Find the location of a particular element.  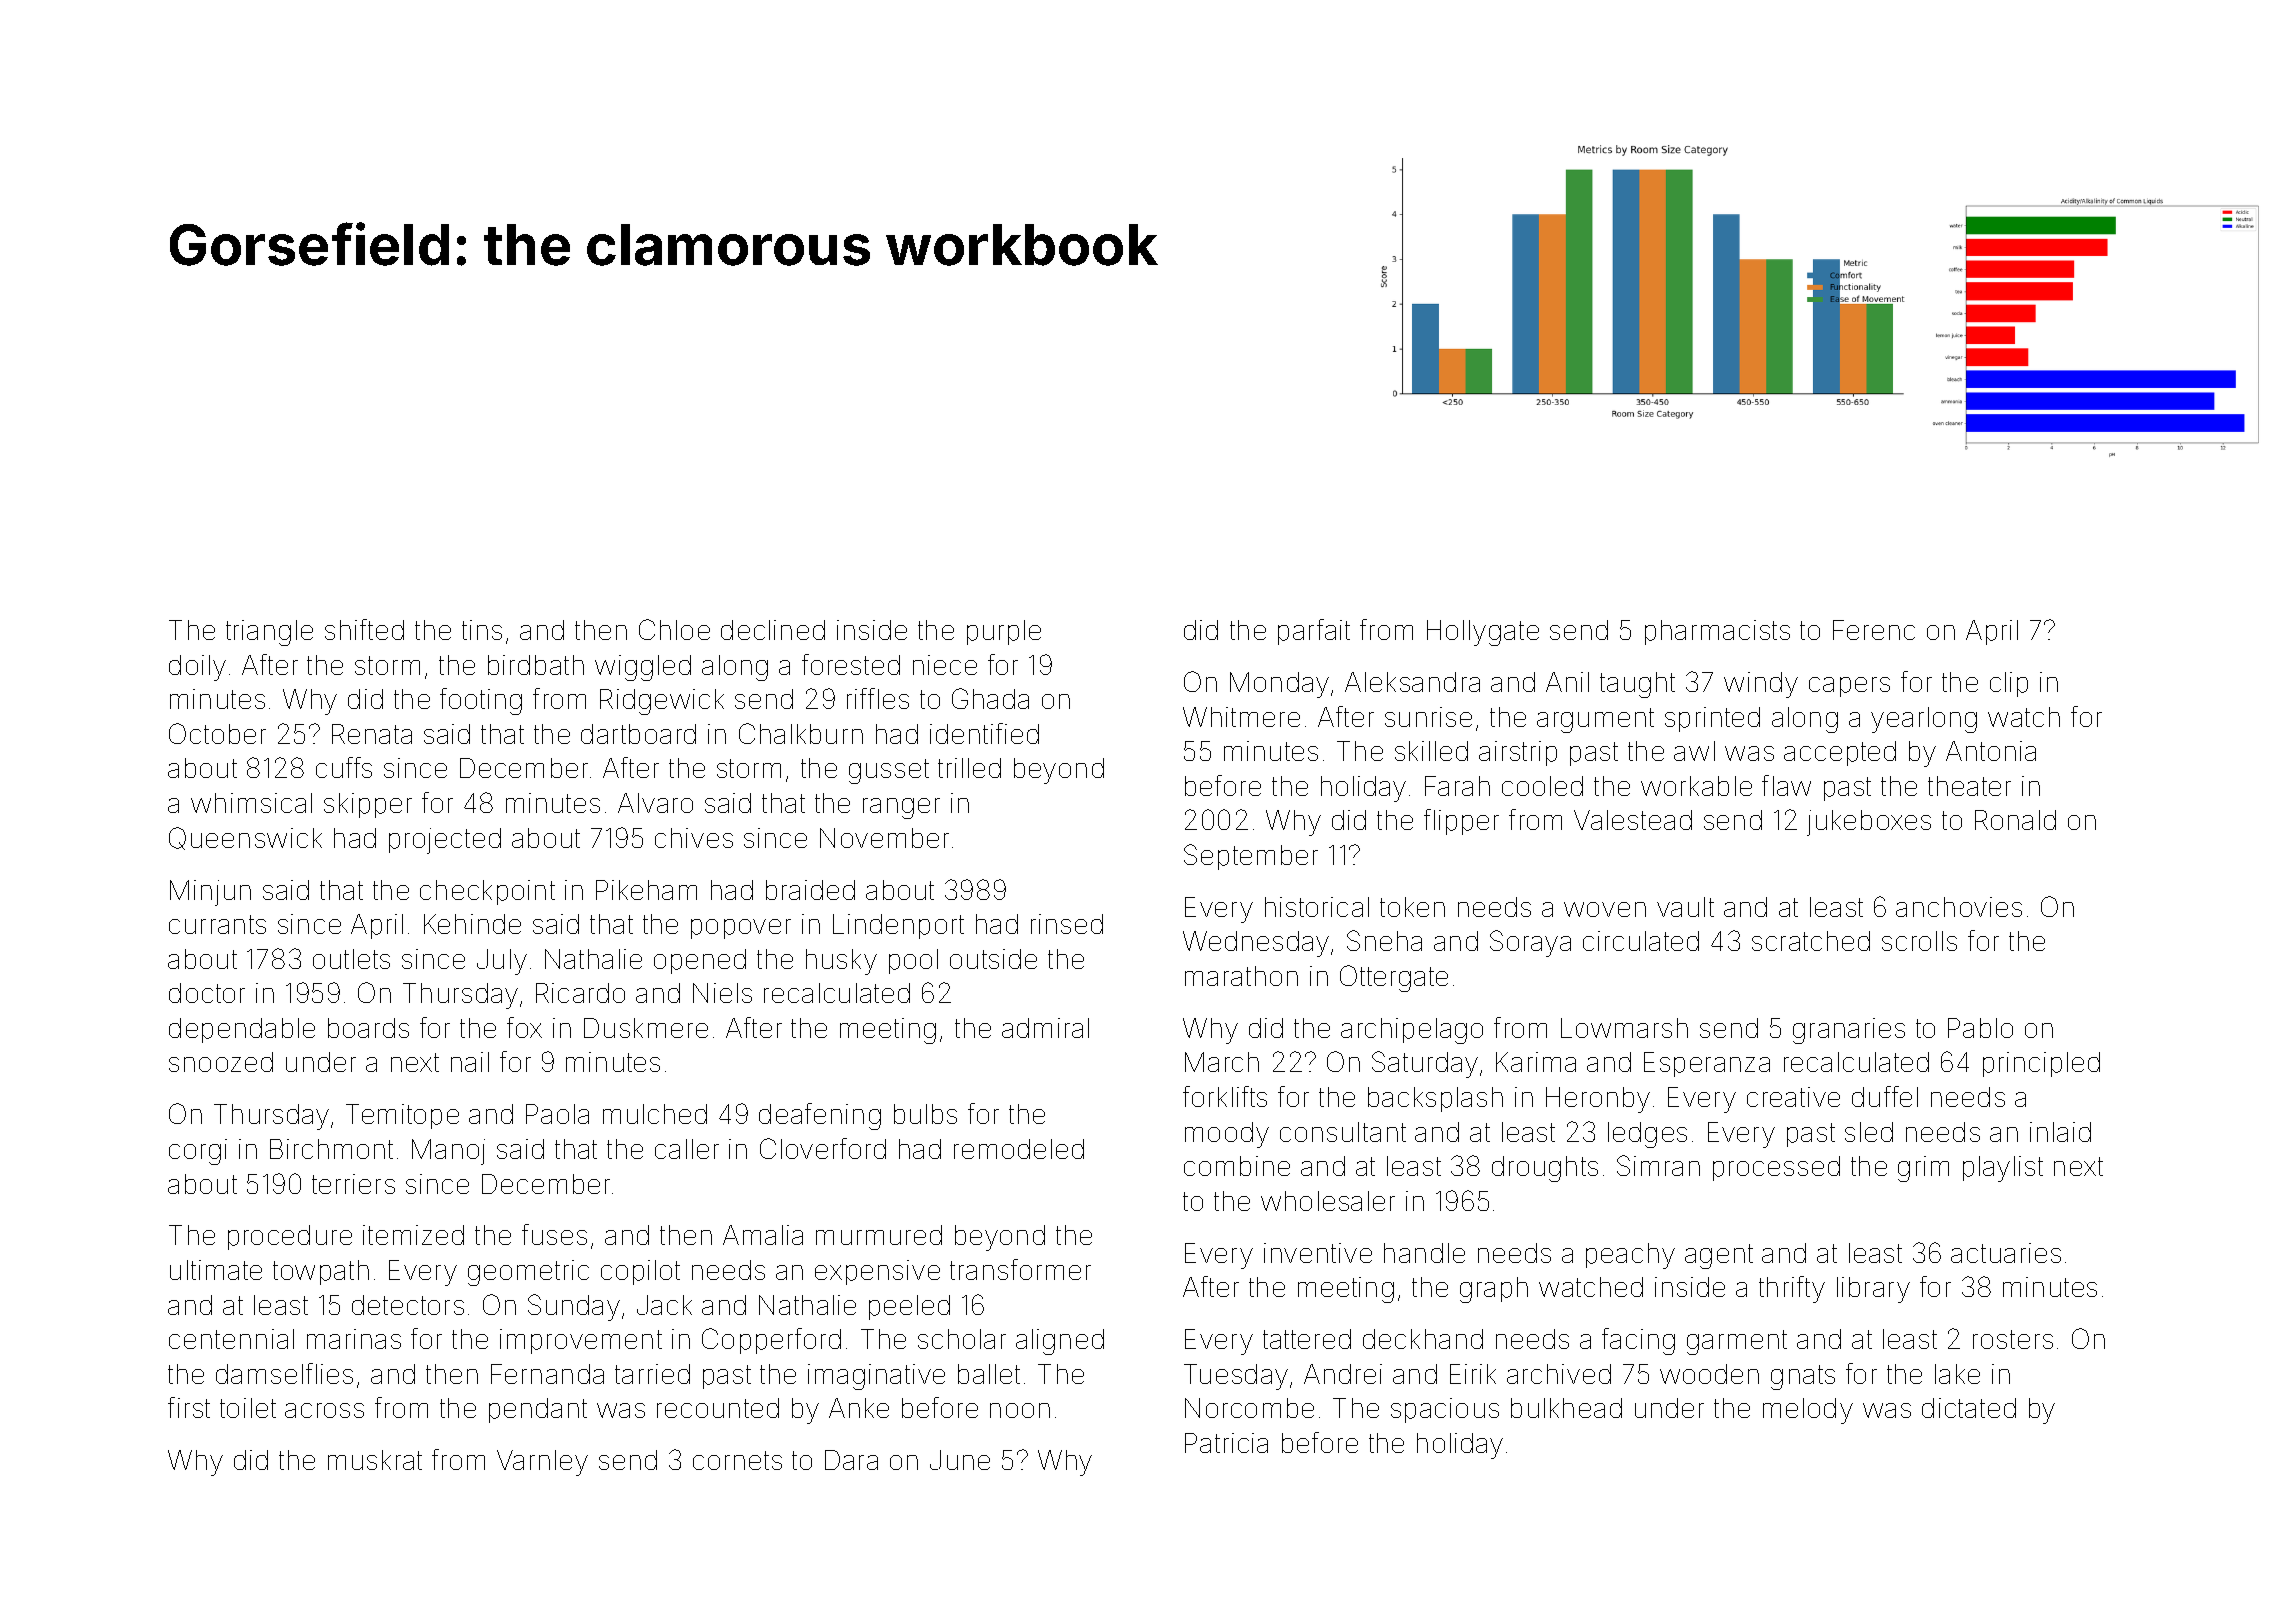

purple is located at coordinates (1004, 632).
